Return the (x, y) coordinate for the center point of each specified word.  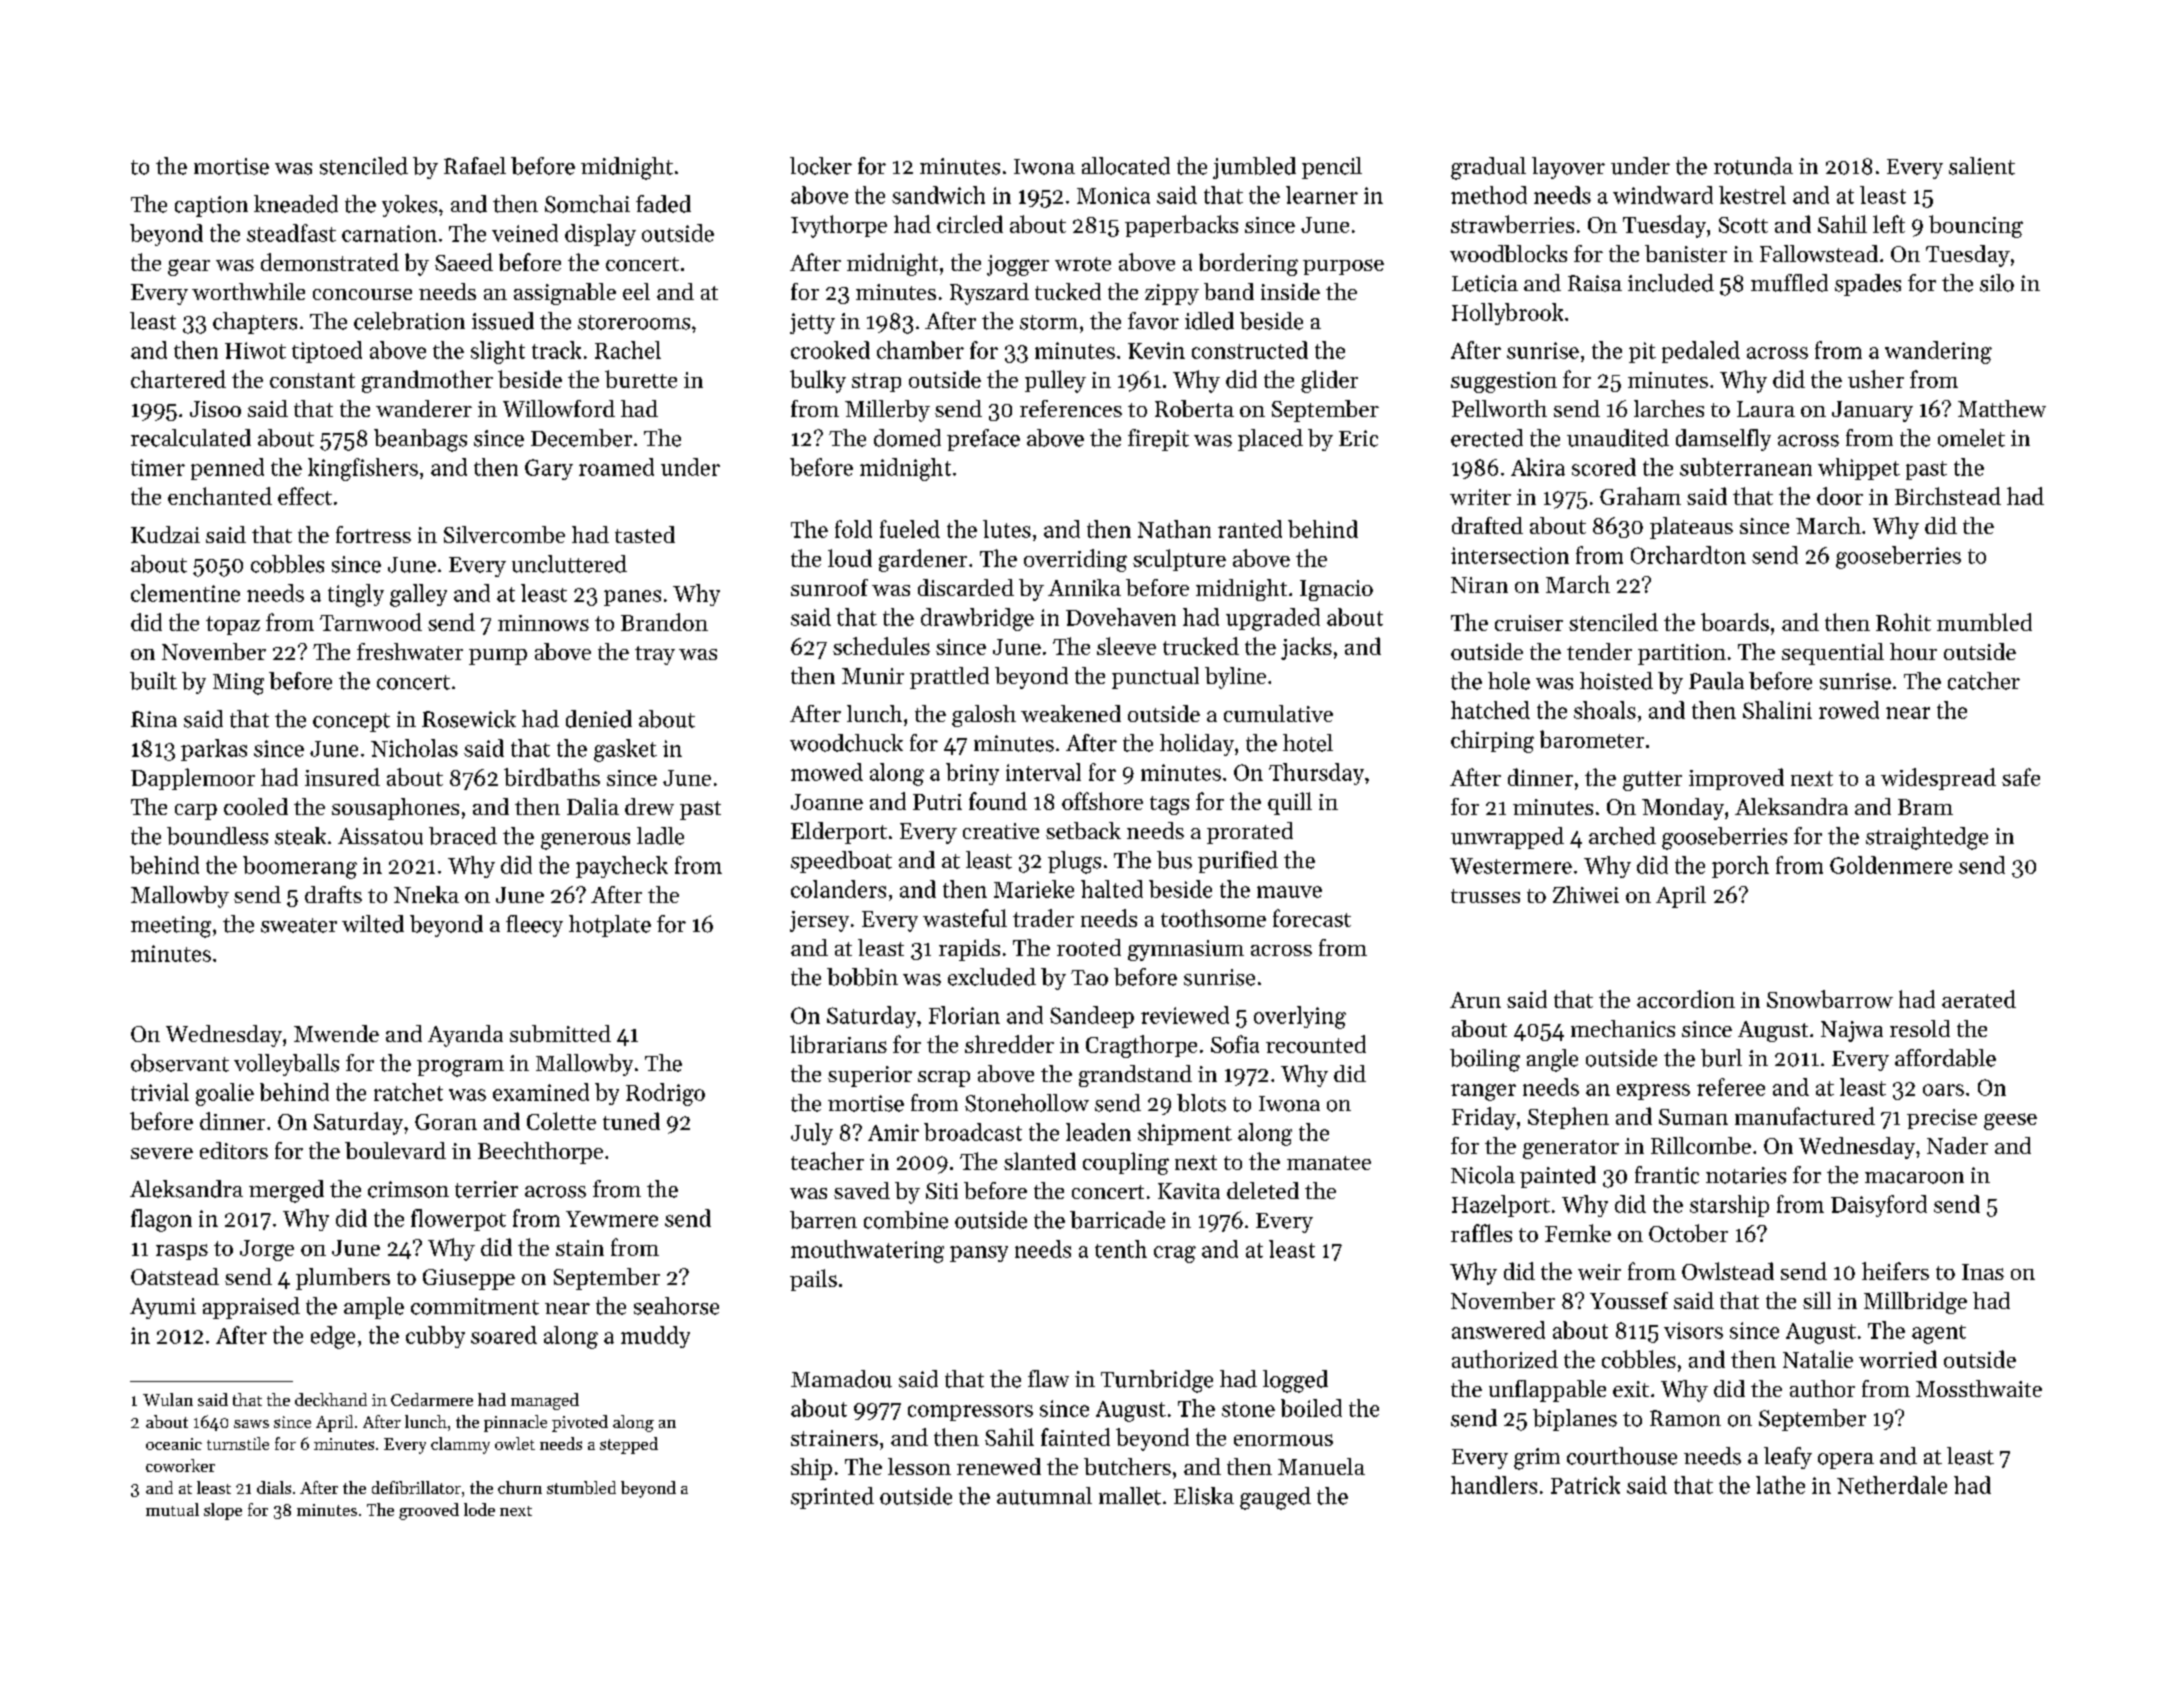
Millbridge (1915, 1303)
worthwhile (248, 291)
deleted (1263, 1190)
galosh (984, 716)
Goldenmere (1891, 865)
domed (907, 438)
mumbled (1984, 622)
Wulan (168, 1399)
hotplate (610, 926)
